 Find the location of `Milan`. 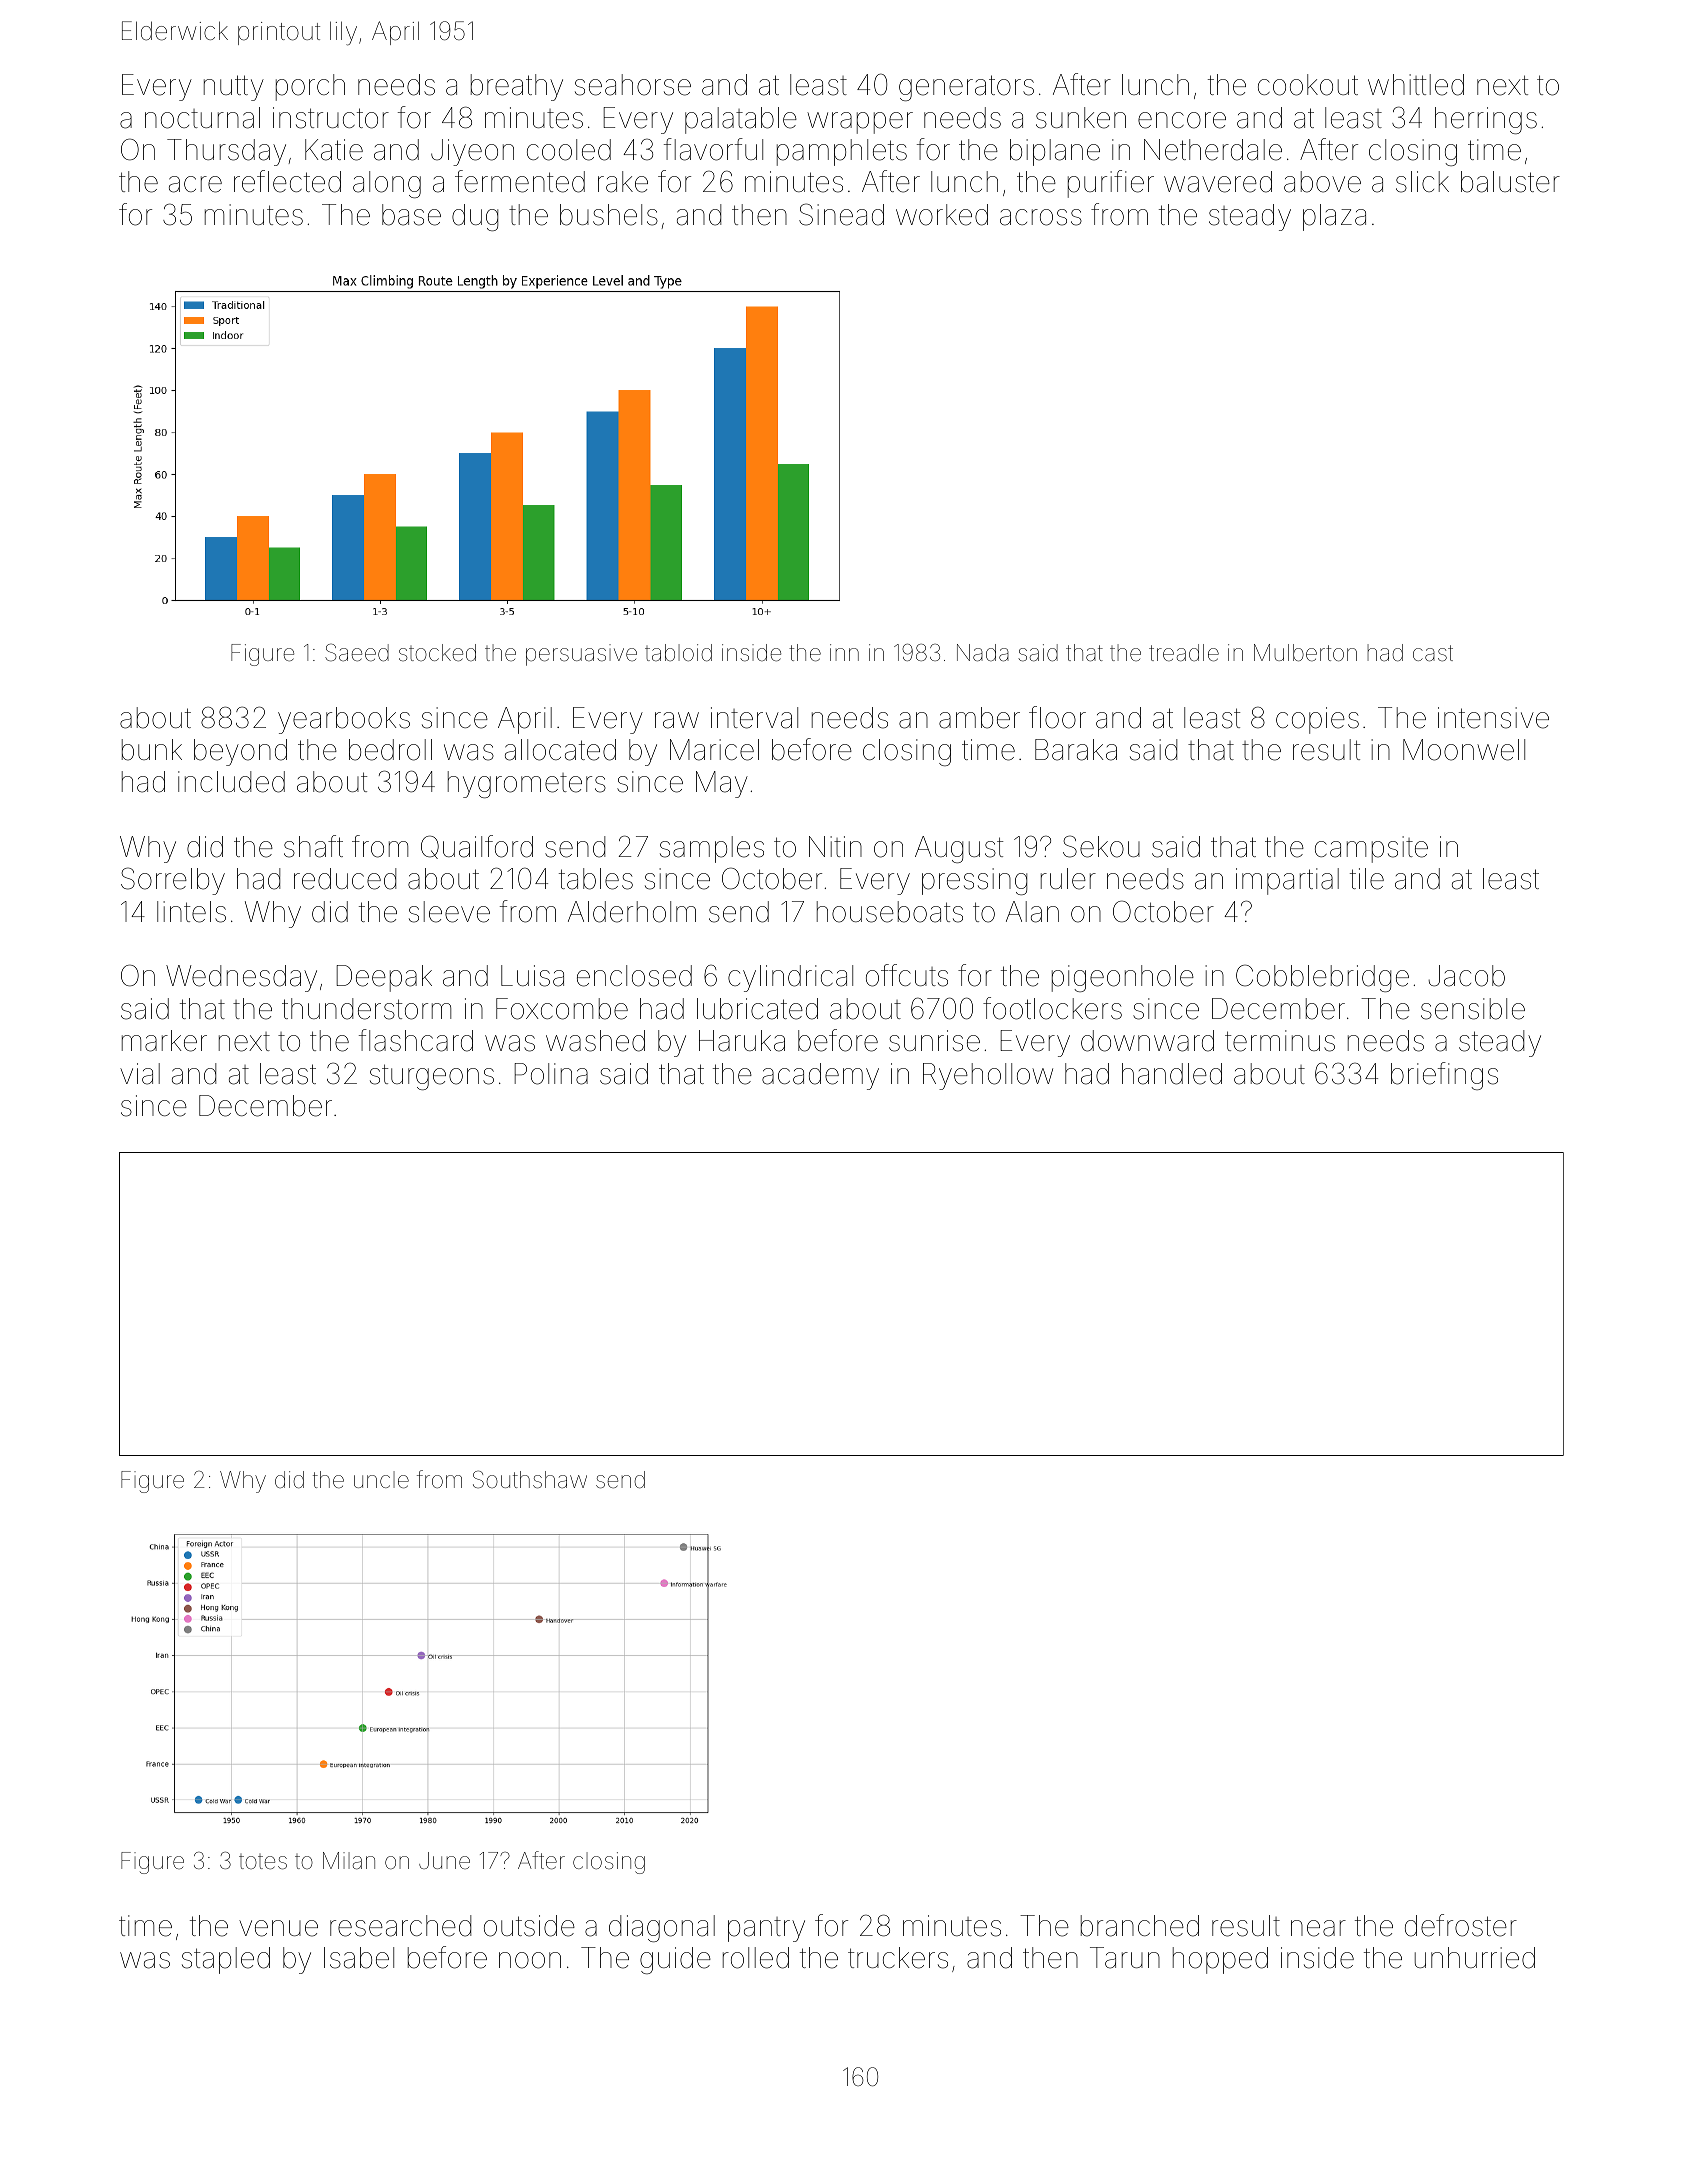

Milan is located at coordinates (349, 1861).
